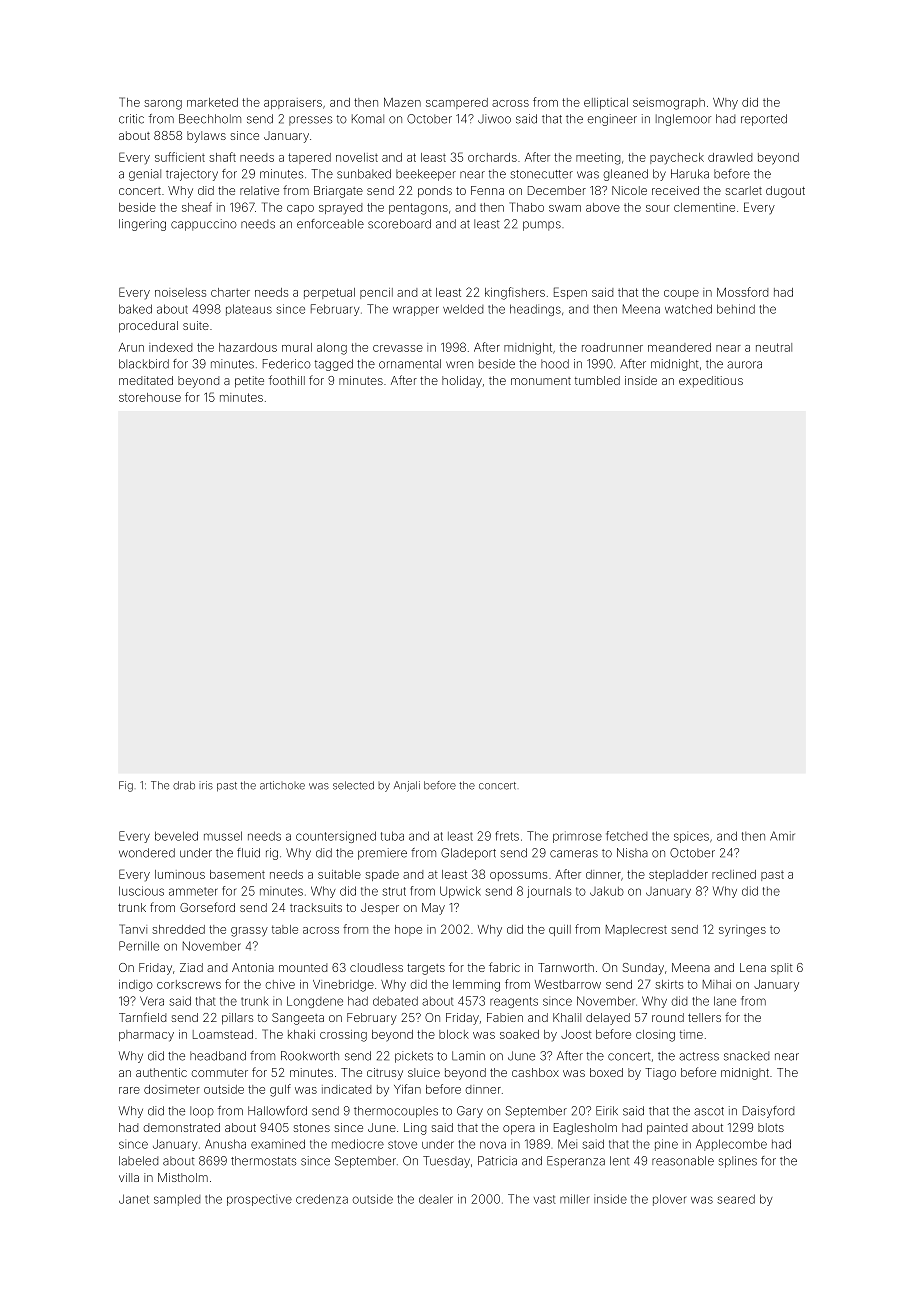 This screenshot has width=924, height=1308. I want to click on wrapper, so click(416, 311).
